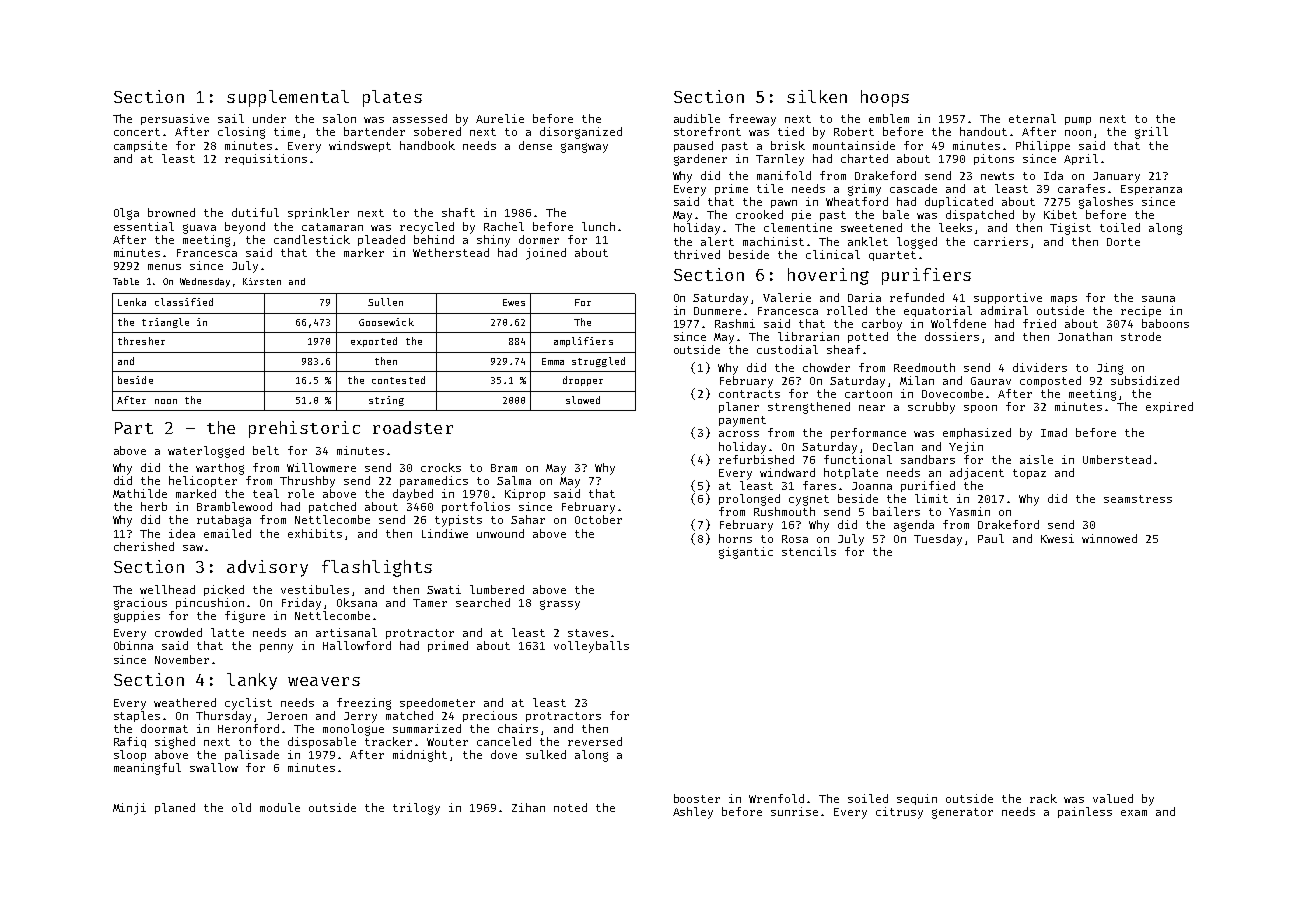 The height and width of the page is (924, 1308). What do you see at coordinates (262, 281) in the page?
I see `Kirsten` at bounding box center [262, 281].
